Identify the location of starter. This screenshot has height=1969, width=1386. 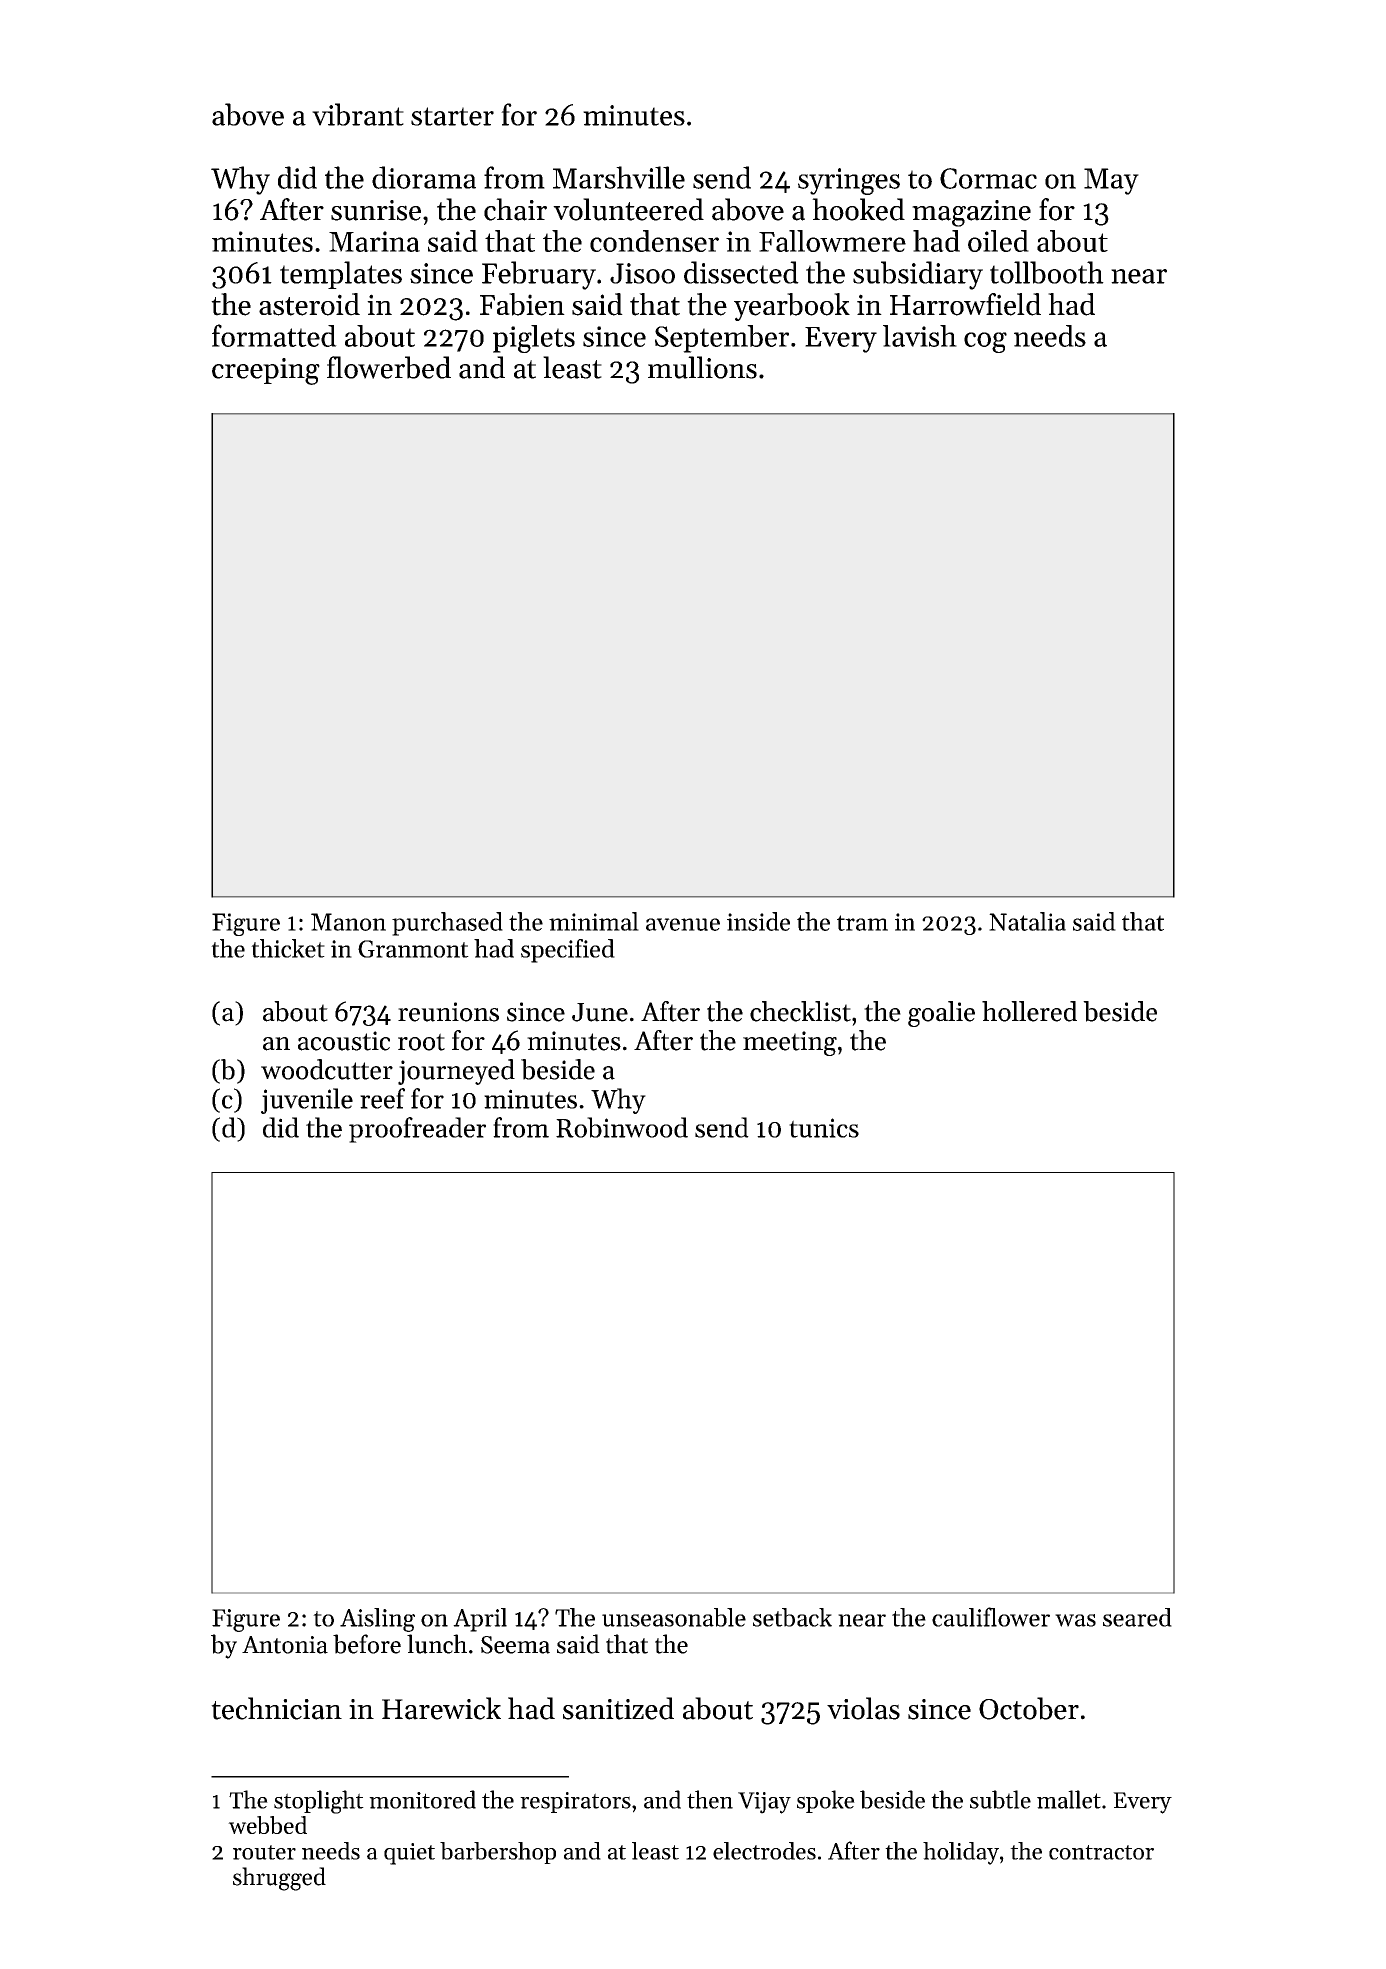
(452, 116).
